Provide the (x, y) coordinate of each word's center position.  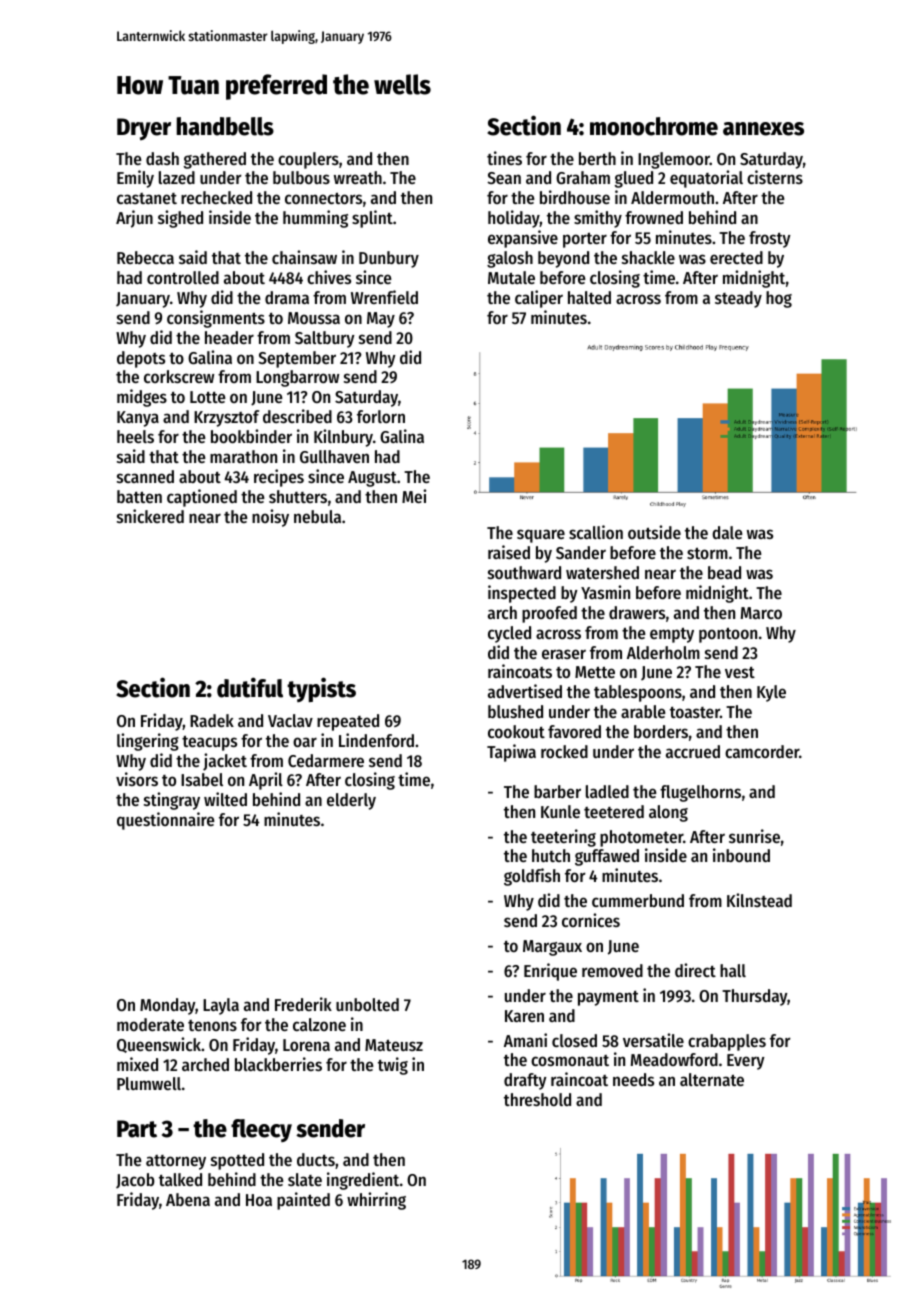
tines (504, 158)
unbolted (367, 1004)
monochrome (654, 126)
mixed (137, 1064)
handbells (225, 126)
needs (633, 1079)
